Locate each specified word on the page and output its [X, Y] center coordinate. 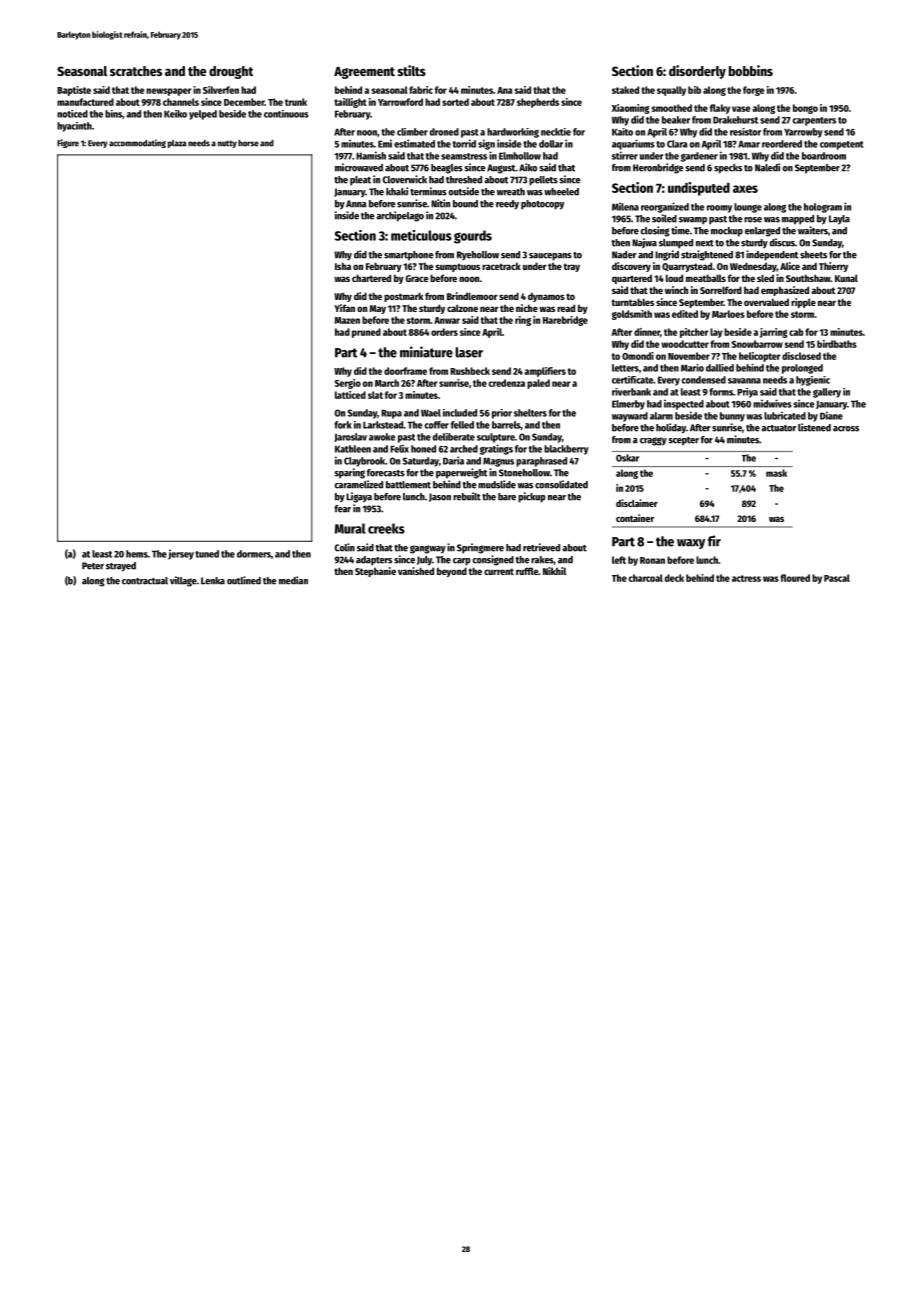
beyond [452, 572]
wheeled [561, 192]
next [705, 243]
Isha [343, 266]
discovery [631, 267]
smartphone [409, 256]
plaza [177, 144]
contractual [145, 581]
